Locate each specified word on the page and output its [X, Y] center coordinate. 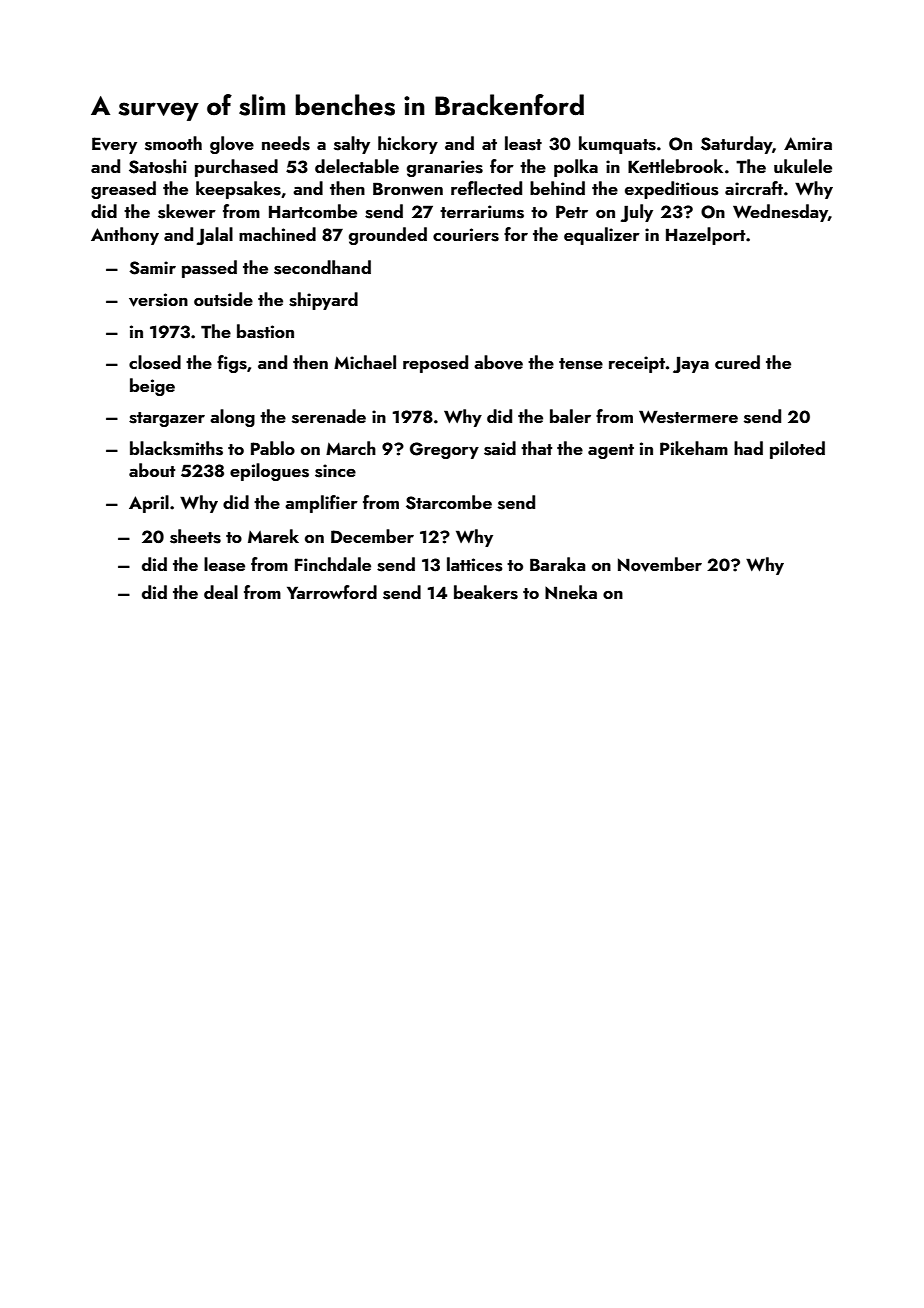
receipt [637, 364]
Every [114, 145]
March [351, 448]
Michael [365, 362]
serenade [329, 416]
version [158, 300]
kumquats [617, 145]
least [523, 143]
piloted [797, 450]
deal [221, 592]
